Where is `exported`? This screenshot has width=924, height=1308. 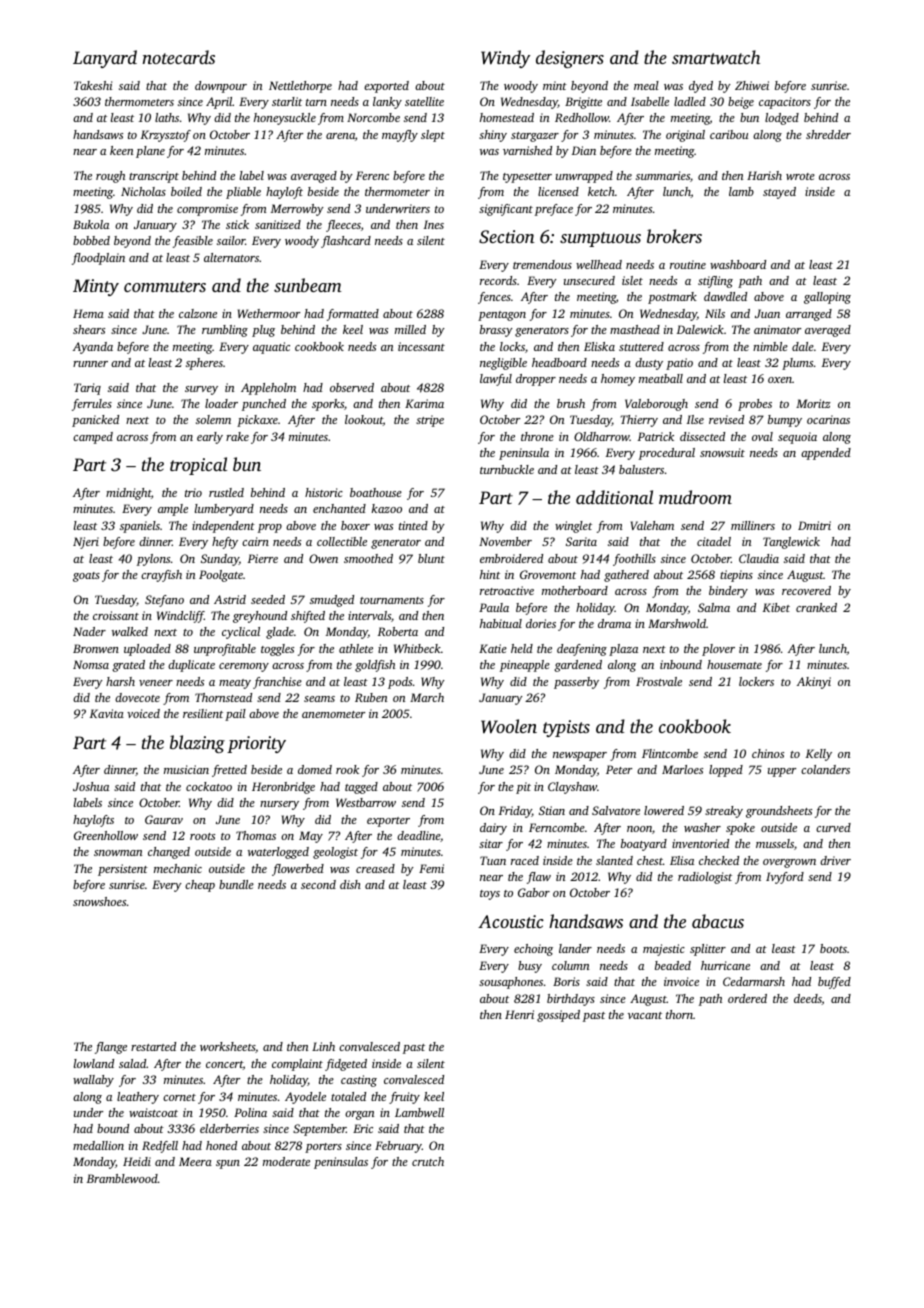
exported is located at coordinates (386, 87).
